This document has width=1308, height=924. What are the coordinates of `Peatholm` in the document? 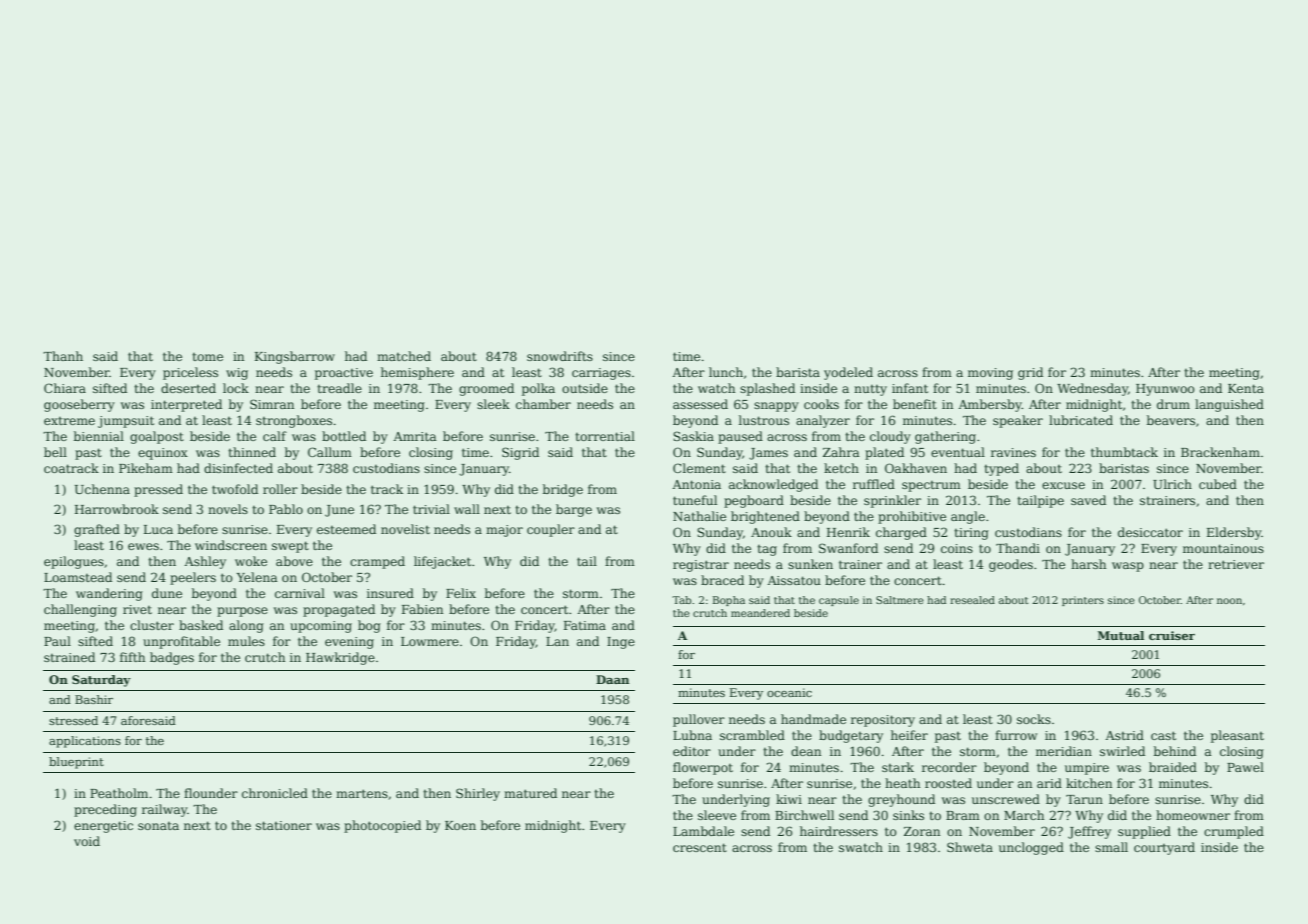 It's located at (119, 793).
